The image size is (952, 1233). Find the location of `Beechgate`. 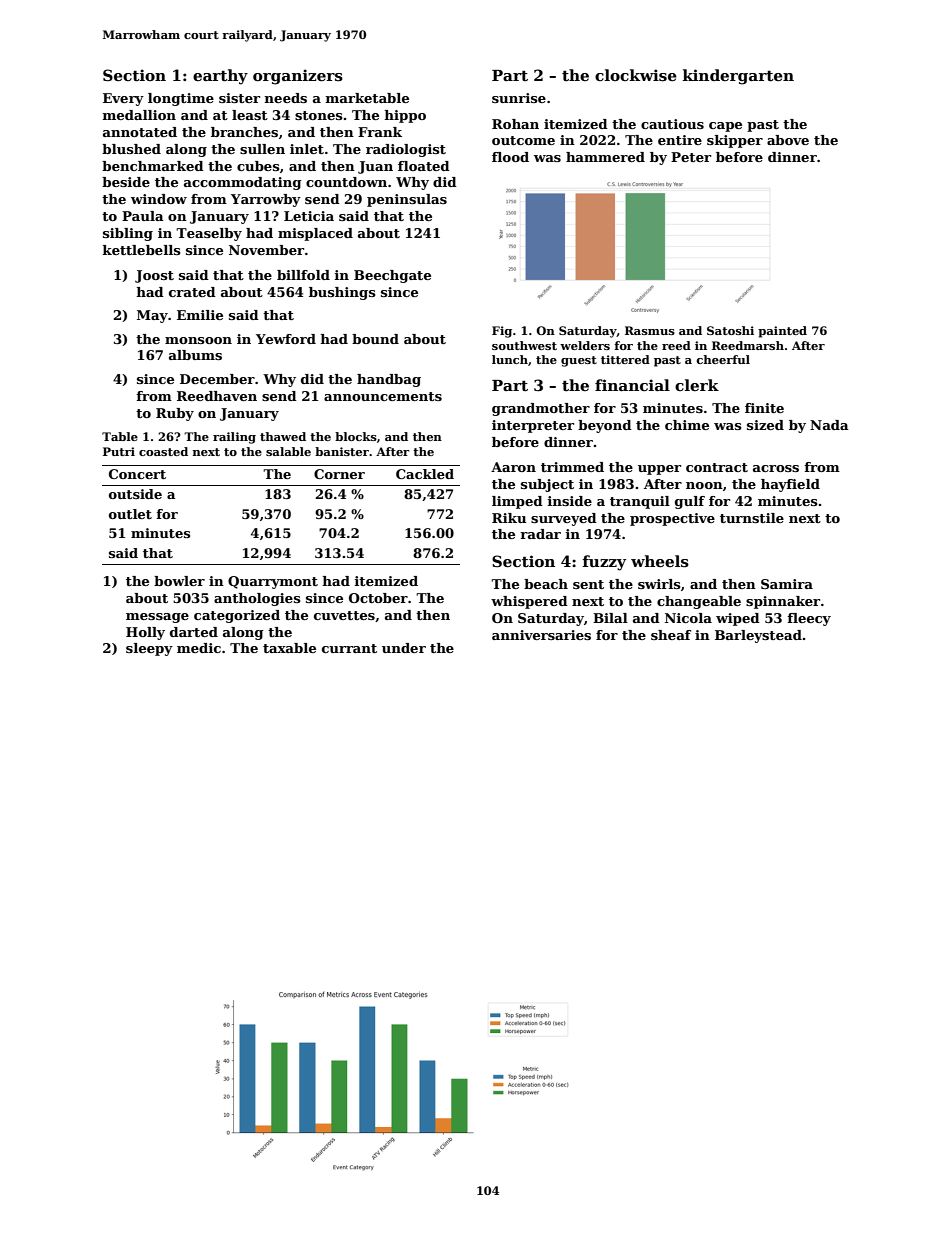

Beechgate is located at coordinates (392, 276).
